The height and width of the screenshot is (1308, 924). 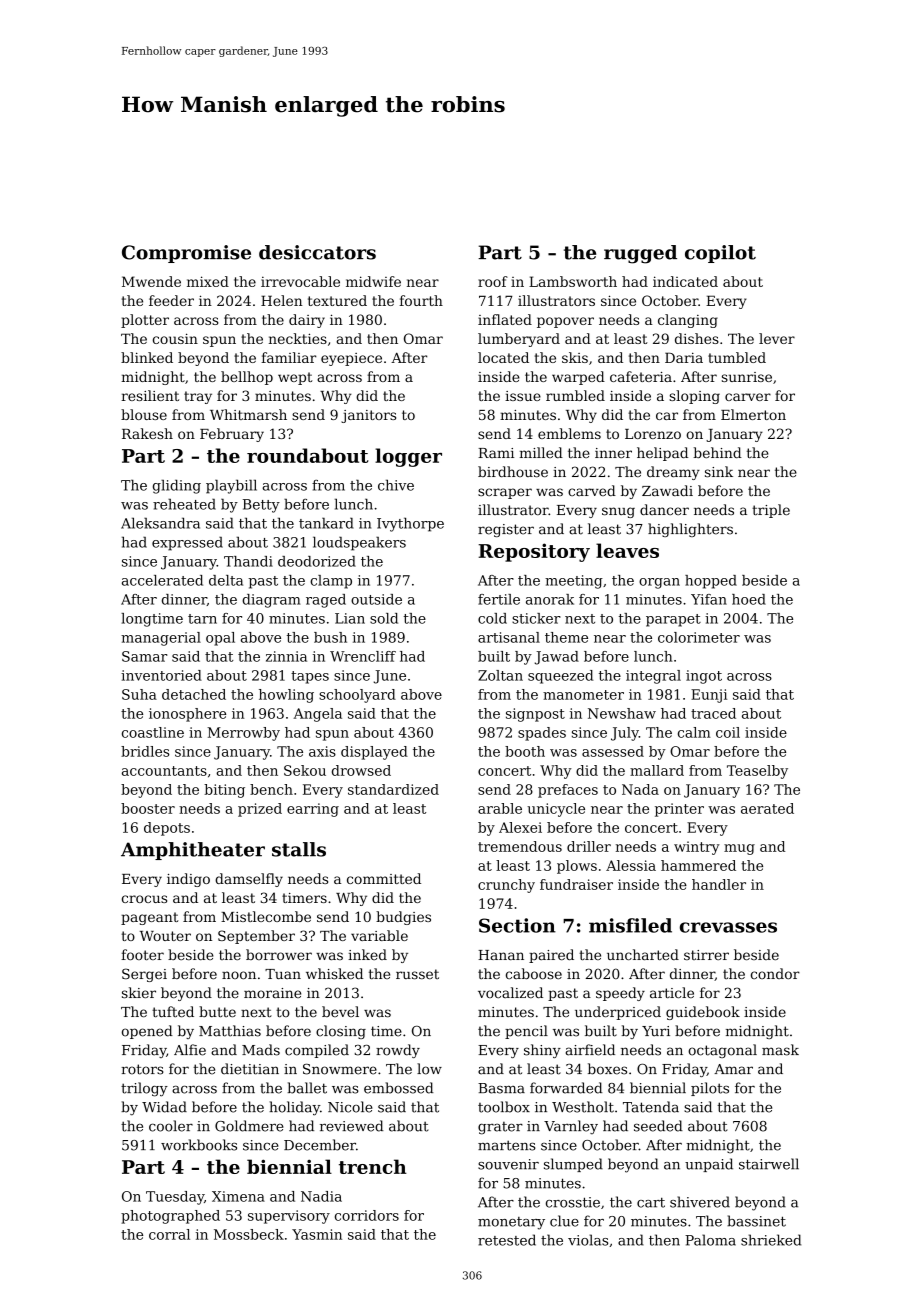 What do you see at coordinates (271, 789) in the screenshot?
I see `bench` at bounding box center [271, 789].
